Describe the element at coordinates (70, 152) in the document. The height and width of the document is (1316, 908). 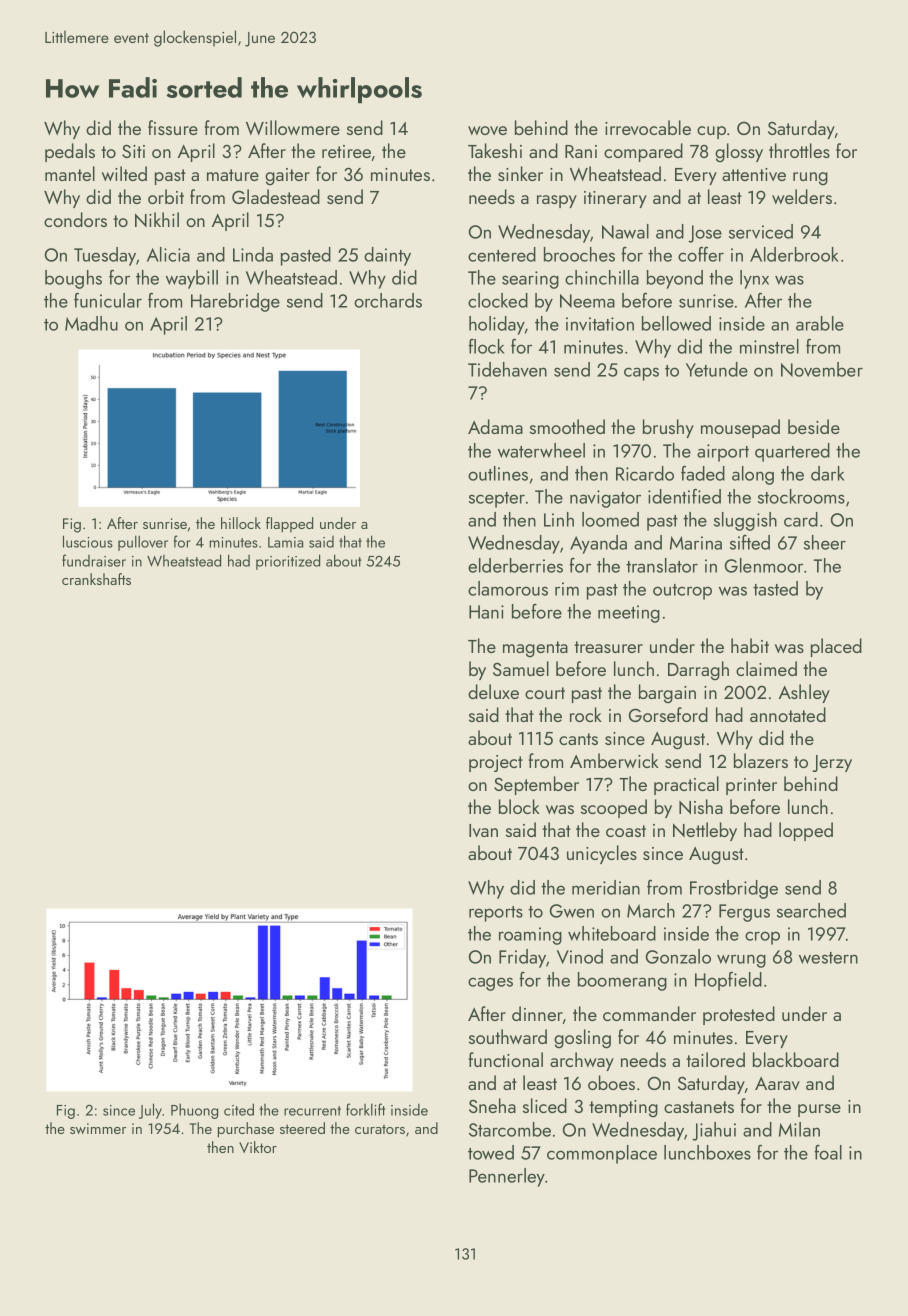
I see `pedals` at that location.
